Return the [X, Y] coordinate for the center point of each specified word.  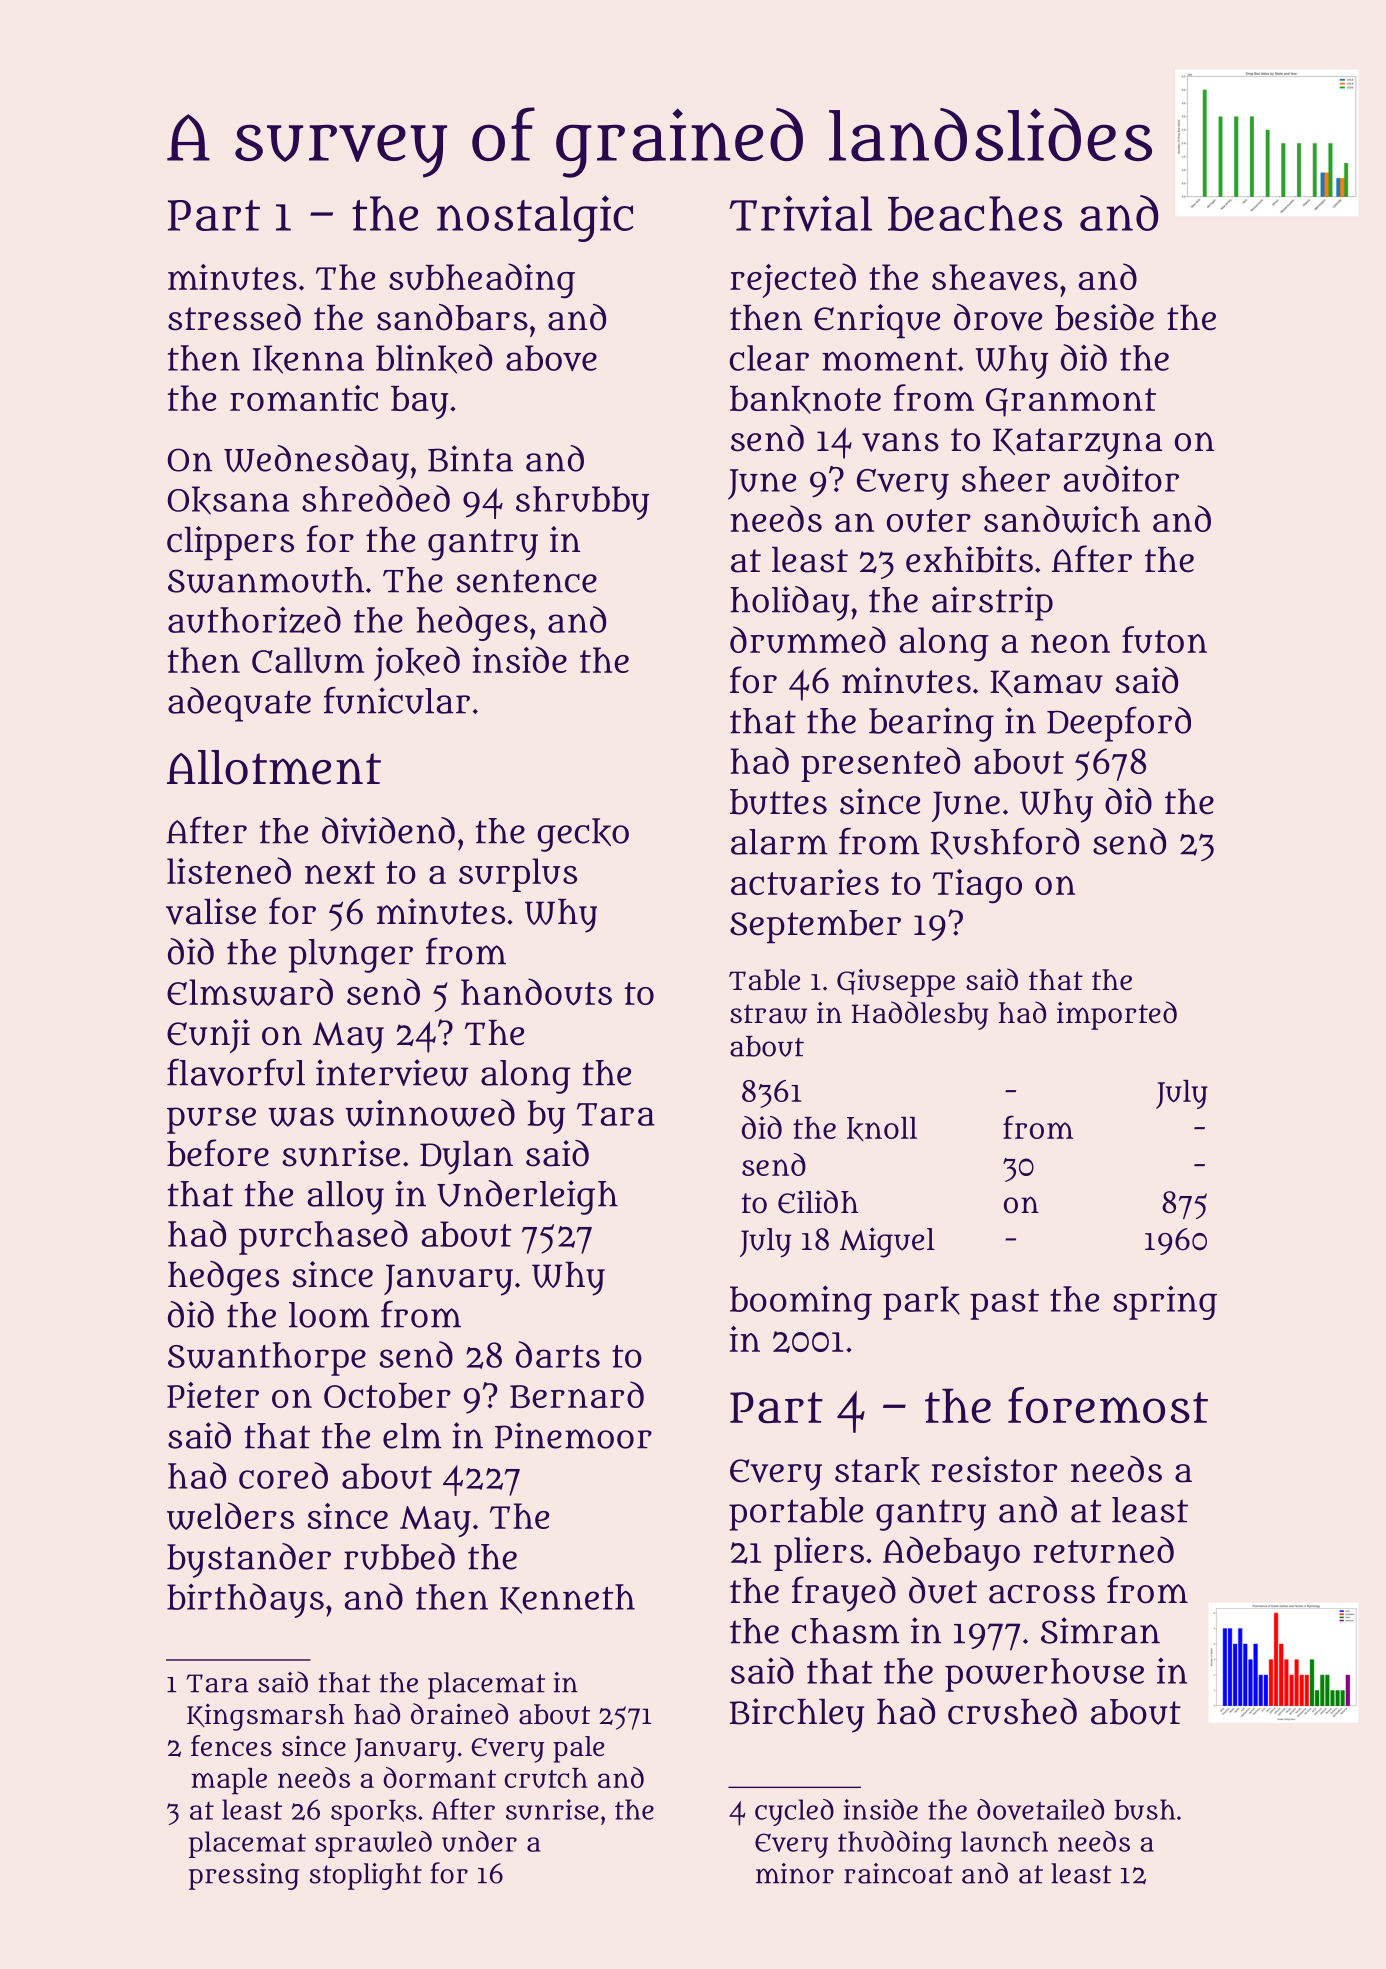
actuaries [805, 882]
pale [578, 1749]
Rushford [1005, 843]
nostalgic [535, 218]
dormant [439, 1777]
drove [998, 317]
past [1004, 1304]
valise [211, 911]
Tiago [977, 886]
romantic [304, 398]
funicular [397, 700]
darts [558, 1354]
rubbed [399, 1556]
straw [768, 1014]
